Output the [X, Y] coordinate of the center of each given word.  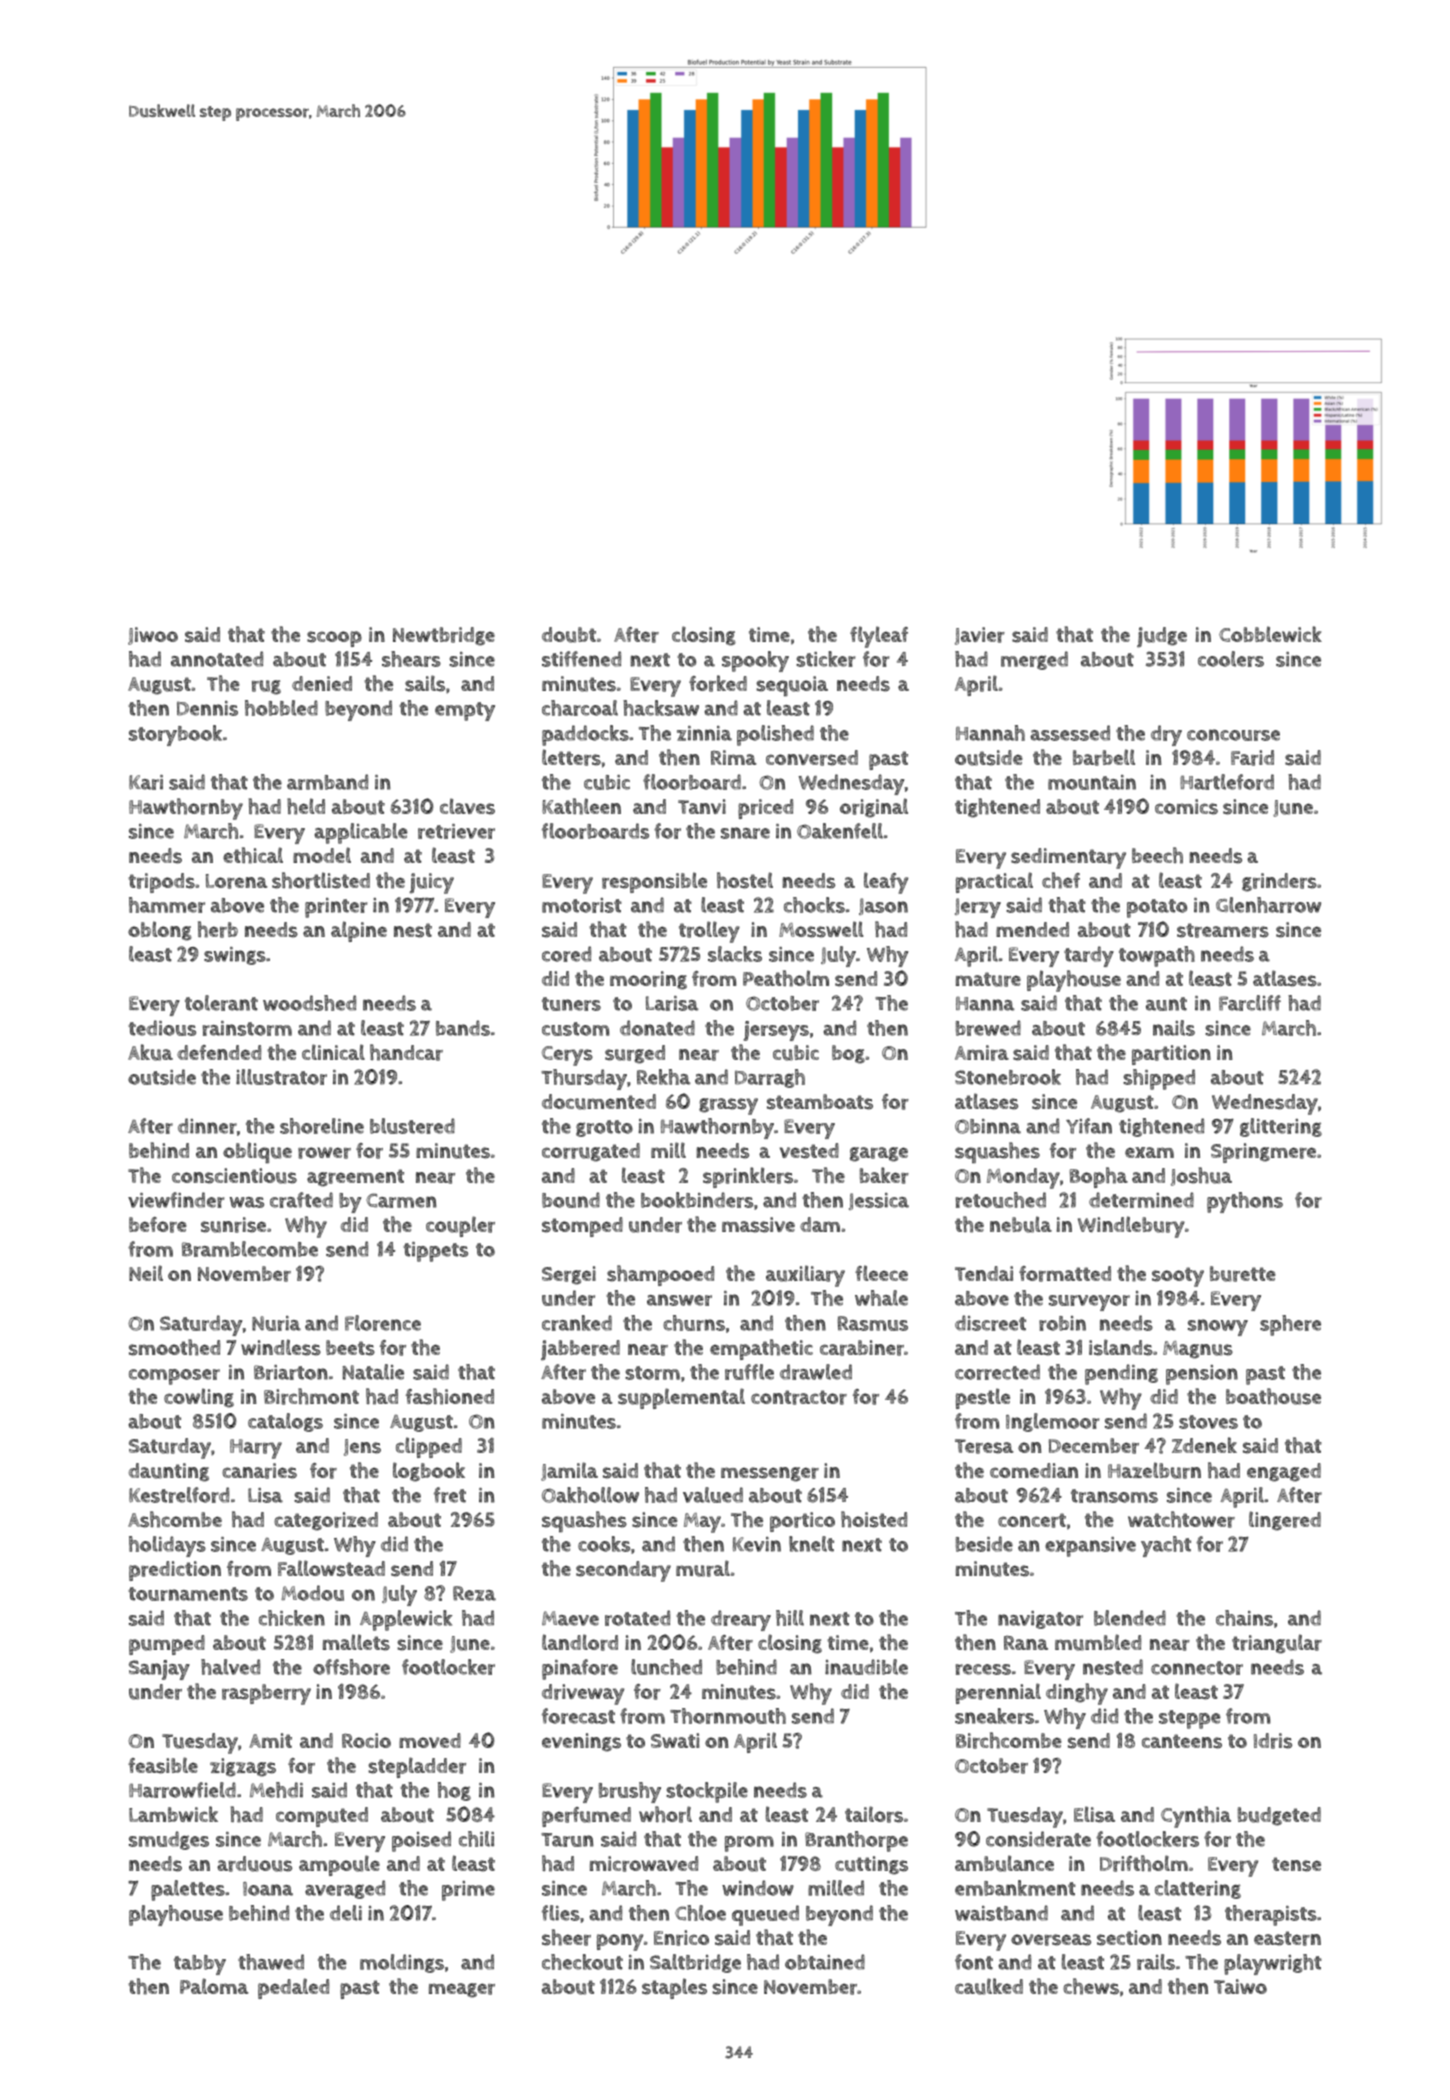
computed [322, 1817]
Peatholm [786, 978]
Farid [1252, 758]
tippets [435, 1252]
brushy [629, 1792]
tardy [1089, 956]
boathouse [1273, 1396]
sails [425, 683]
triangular [1277, 1644]
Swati [675, 1740]
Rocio [366, 1740]
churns [694, 1323]
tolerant [221, 1003]
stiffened [581, 659]
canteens [1182, 1741]
